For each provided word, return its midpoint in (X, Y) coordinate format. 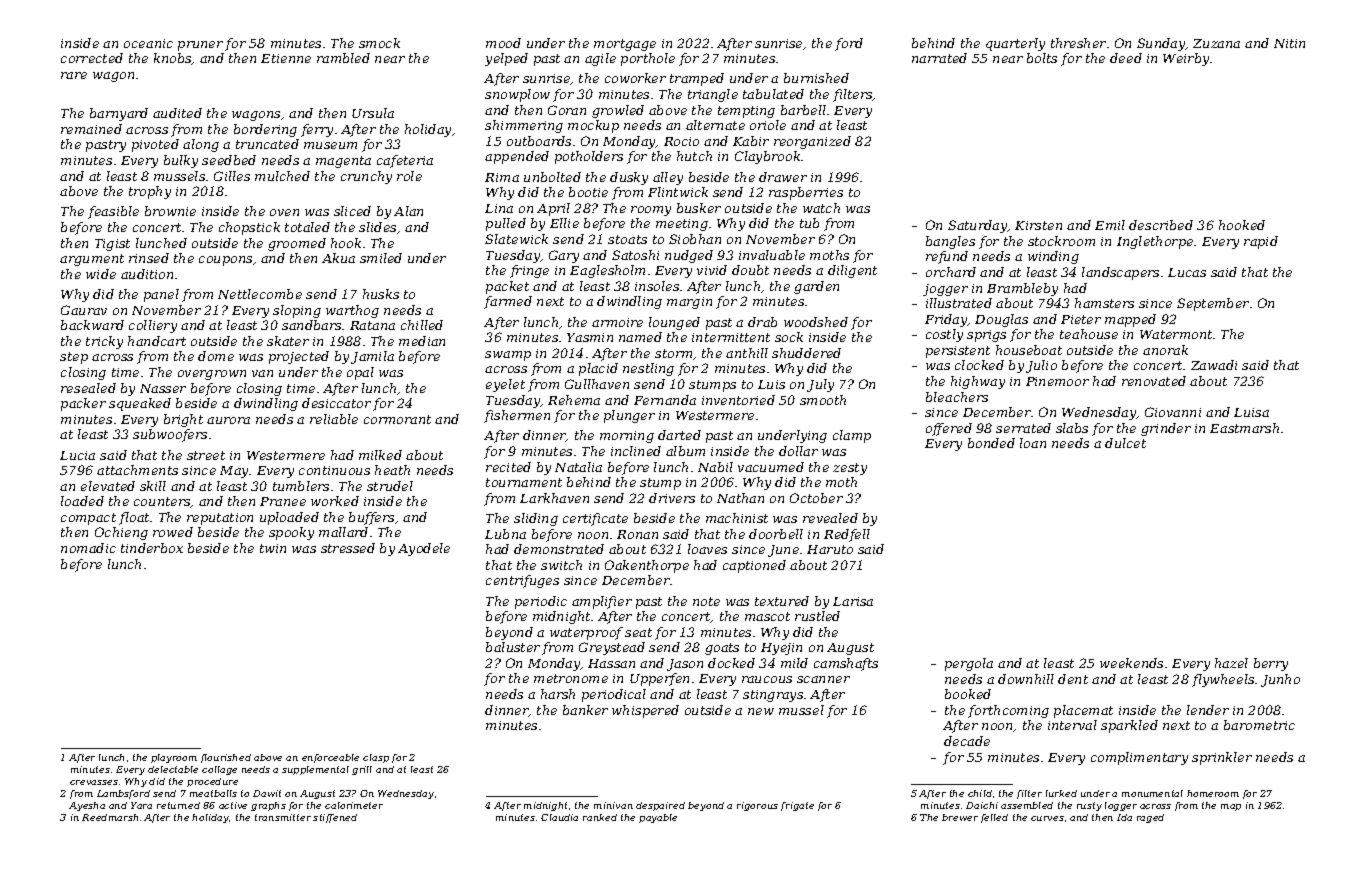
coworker (635, 78)
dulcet (1125, 443)
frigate (797, 806)
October (816, 498)
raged (1150, 818)
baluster (513, 647)
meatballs (213, 793)
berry (1271, 664)
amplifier (602, 602)
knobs (173, 59)
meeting (682, 225)
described (1161, 225)
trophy (150, 192)
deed (1126, 58)
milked (380, 455)
